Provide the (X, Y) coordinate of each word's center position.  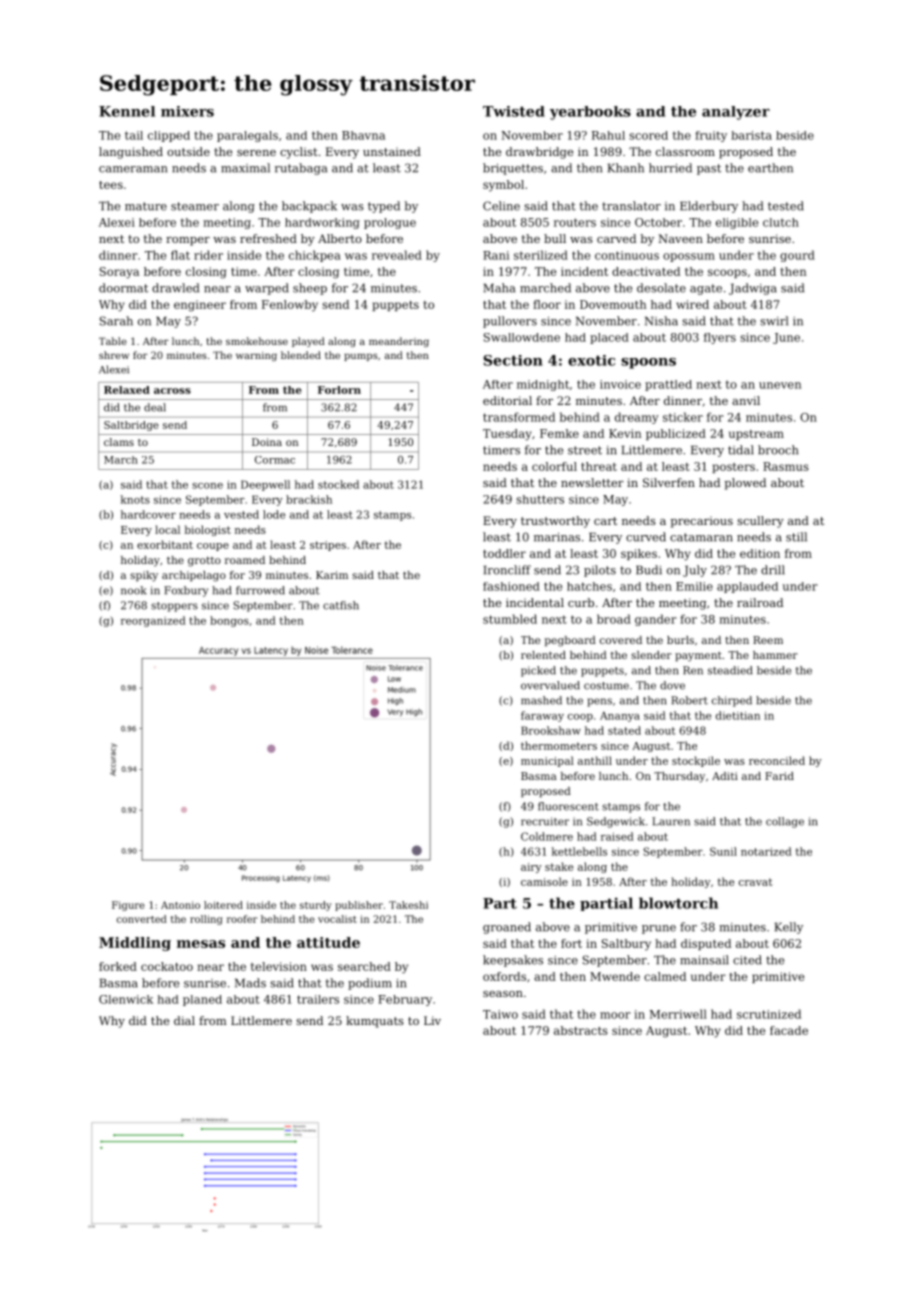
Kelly (789, 928)
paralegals (247, 136)
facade (789, 1030)
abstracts (581, 1030)
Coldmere (547, 836)
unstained (392, 151)
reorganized (153, 621)
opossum (689, 257)
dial (184, 1020)
